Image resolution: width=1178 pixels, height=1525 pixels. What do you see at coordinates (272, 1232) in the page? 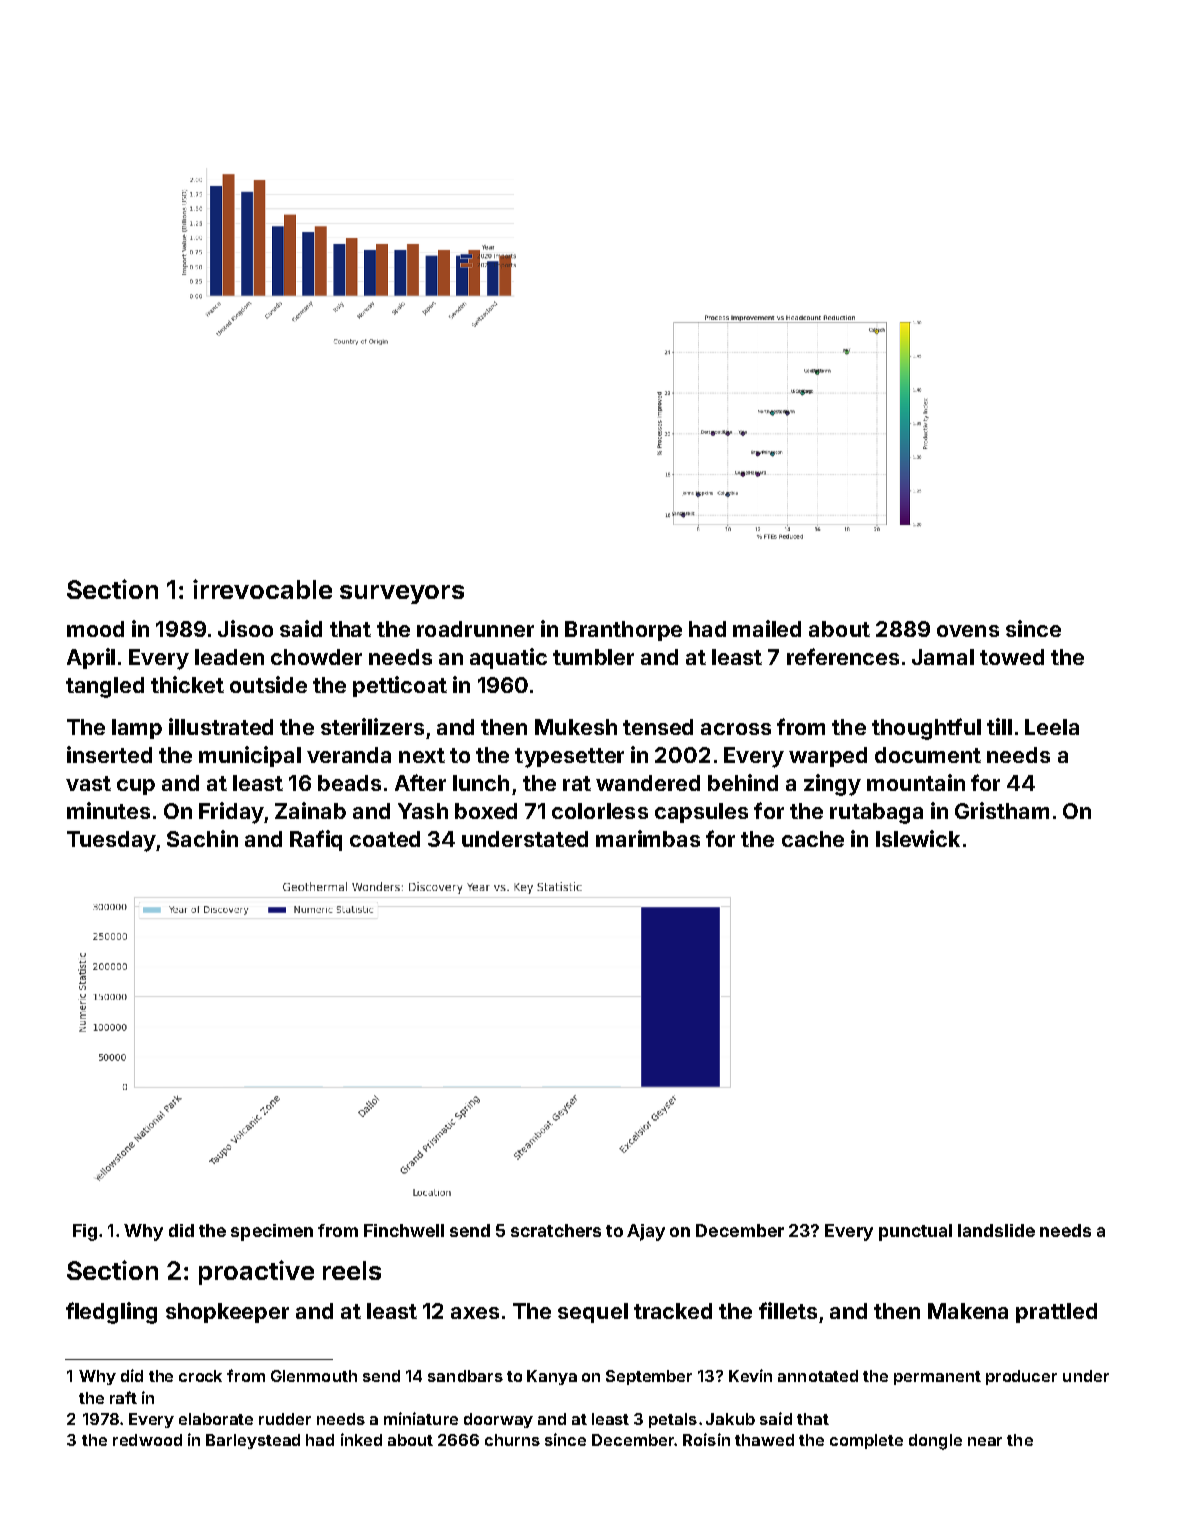
I see `specimen` at bounding box center [272, 1232].
